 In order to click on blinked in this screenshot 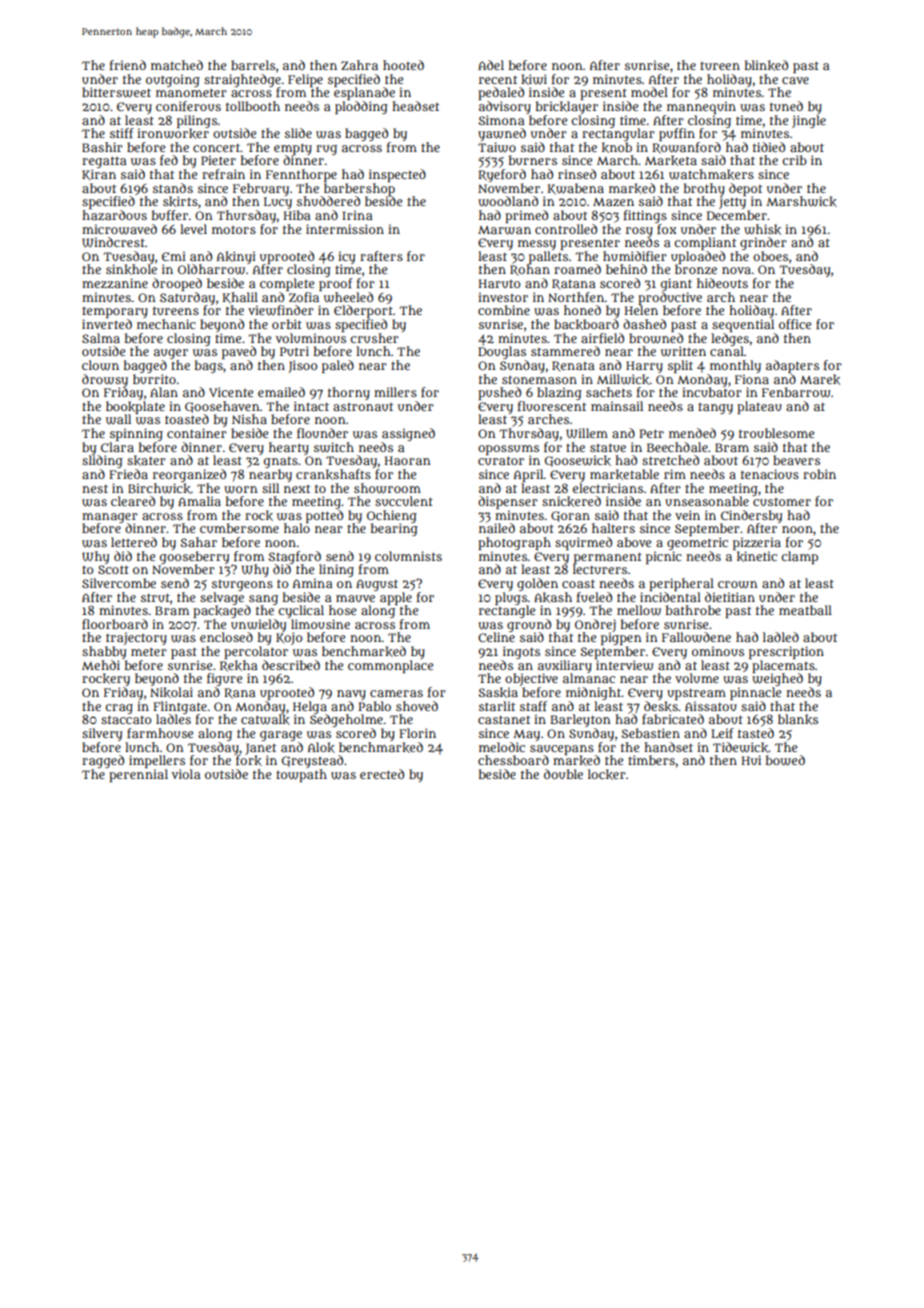, I will do `click(766, 65)`.
